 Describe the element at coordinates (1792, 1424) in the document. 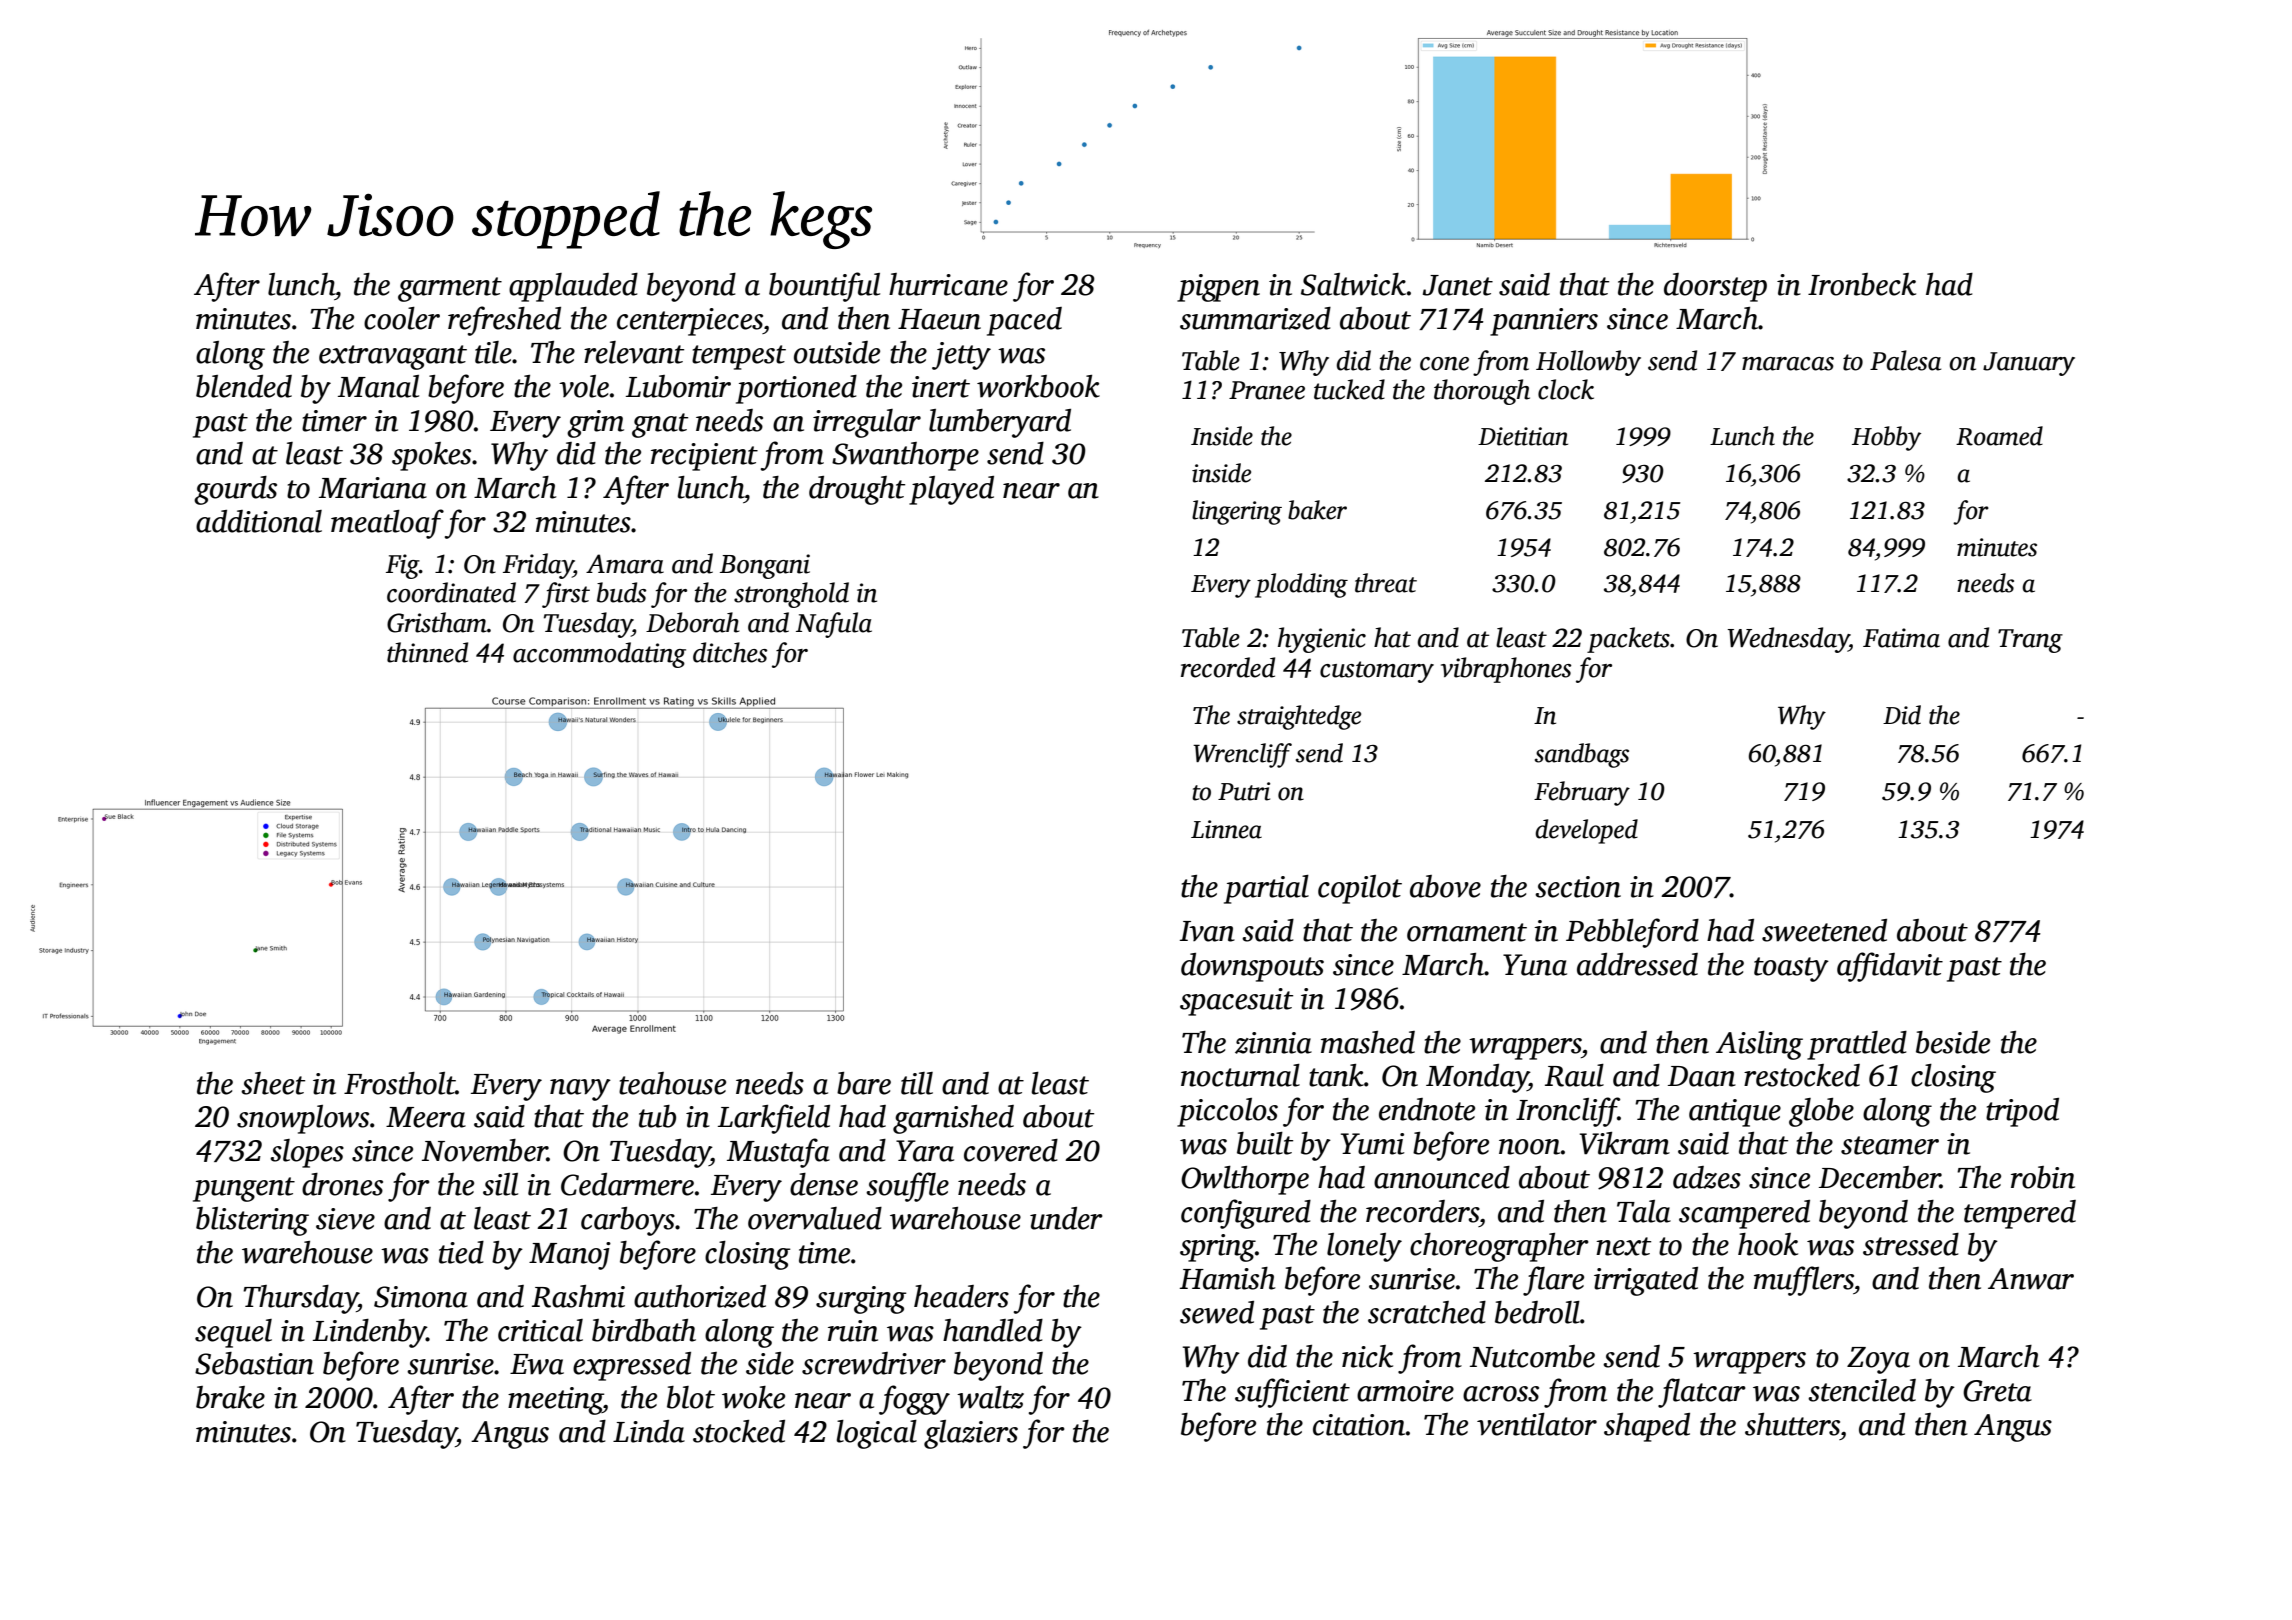

I see `shutters` at that location.
